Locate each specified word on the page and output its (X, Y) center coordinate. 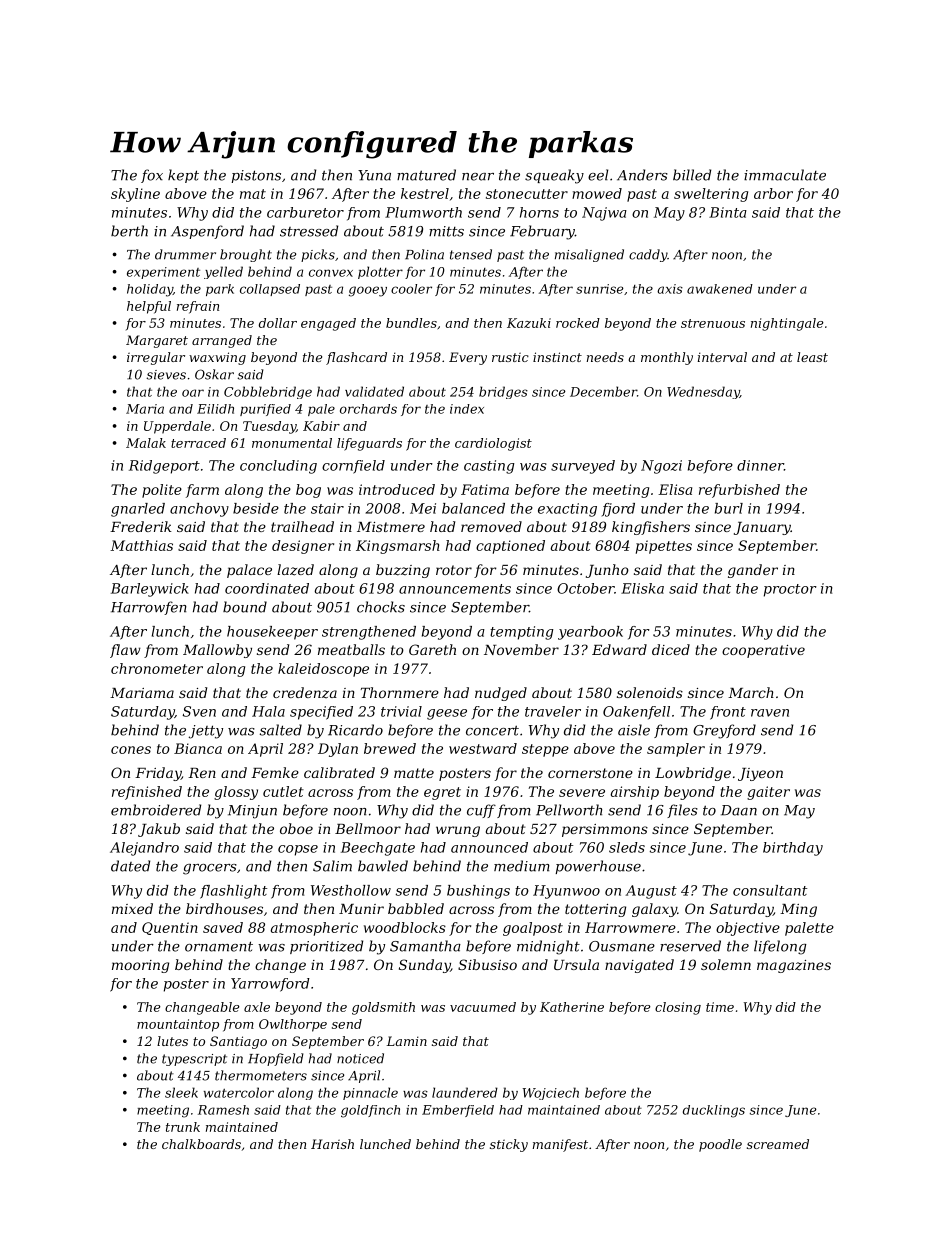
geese (447, 714)
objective (748, 929)
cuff (481, 811)
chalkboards (201, 1144)
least (812, 357)
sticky (509, 1145)
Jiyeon (760, 774)
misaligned (589, 255)
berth (129, 231)
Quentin (170, 928)
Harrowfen (149, 608)
